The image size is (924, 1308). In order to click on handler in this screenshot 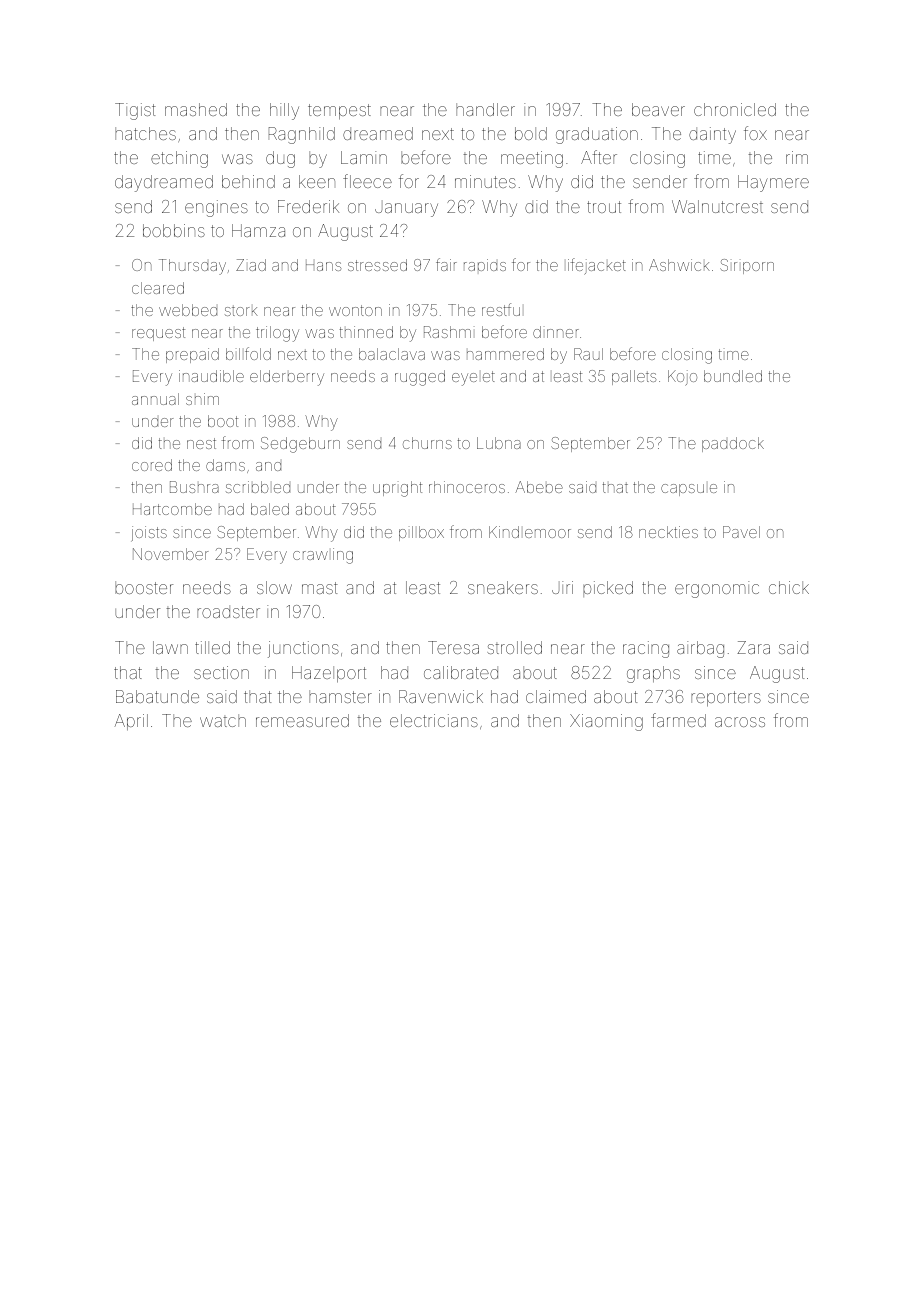, I will do `click(485, 109)`.
